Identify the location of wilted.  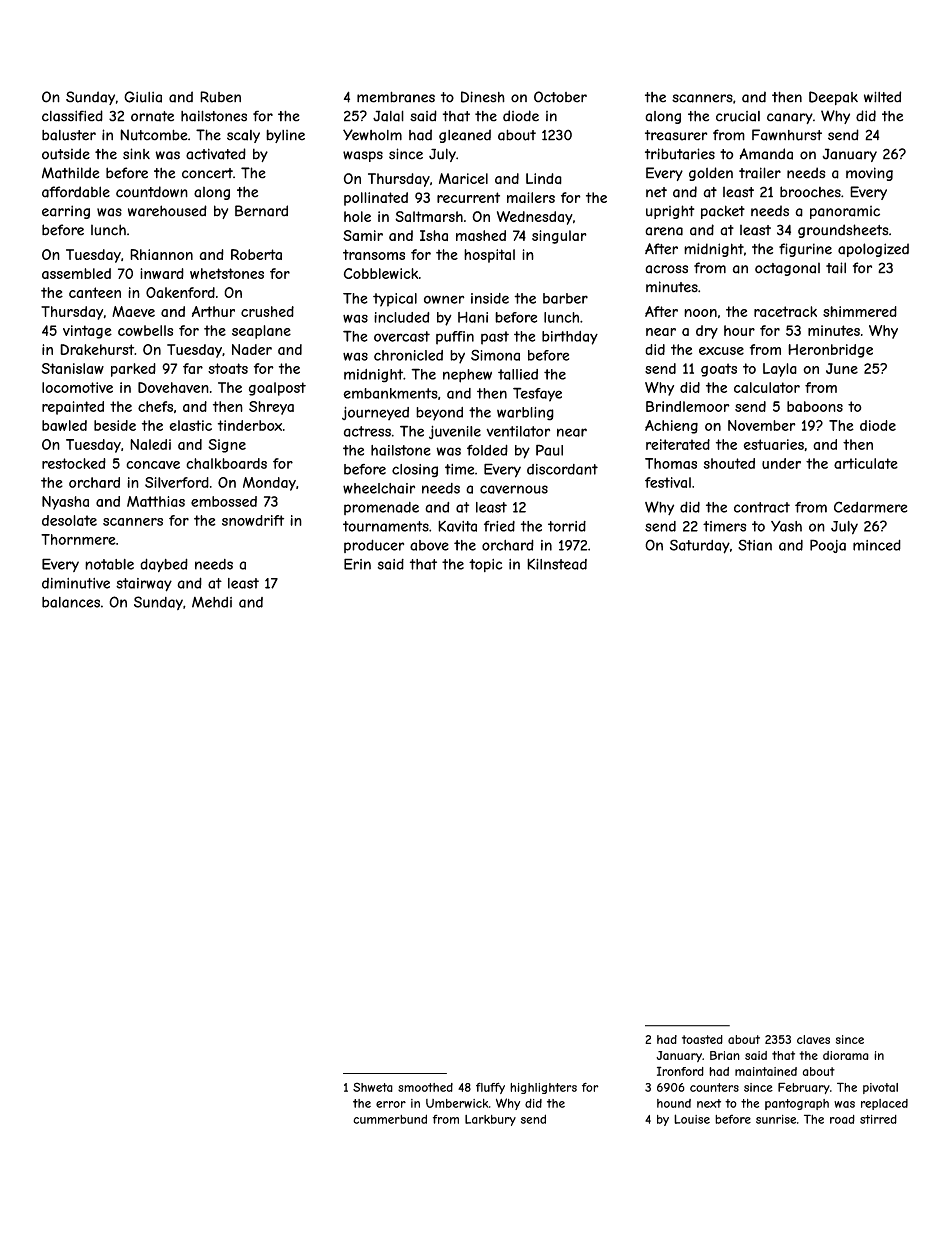
(882, 97).
